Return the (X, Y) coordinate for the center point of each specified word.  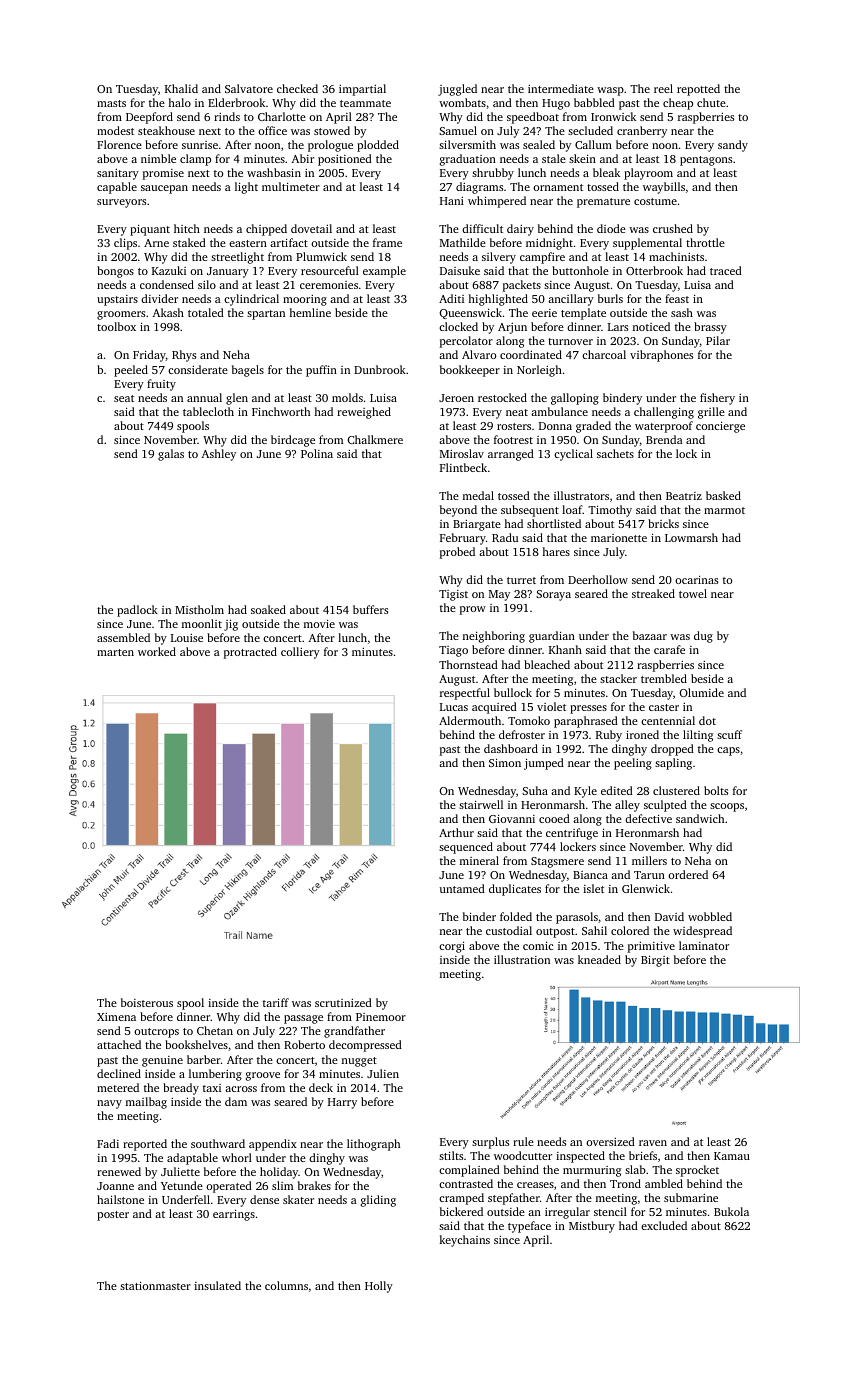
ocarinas (696, 579)
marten (115, 652)
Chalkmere (375, 439)
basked (723, 495)
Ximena (116, 1017)
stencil (610, 1211)
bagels (248, 371)
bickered (461, 1211)
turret (521, 580)
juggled (457, 90)
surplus (490, 1143)
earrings (234, 1215)
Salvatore (249, 88)
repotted (698, 90)
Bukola (731, 1211)
